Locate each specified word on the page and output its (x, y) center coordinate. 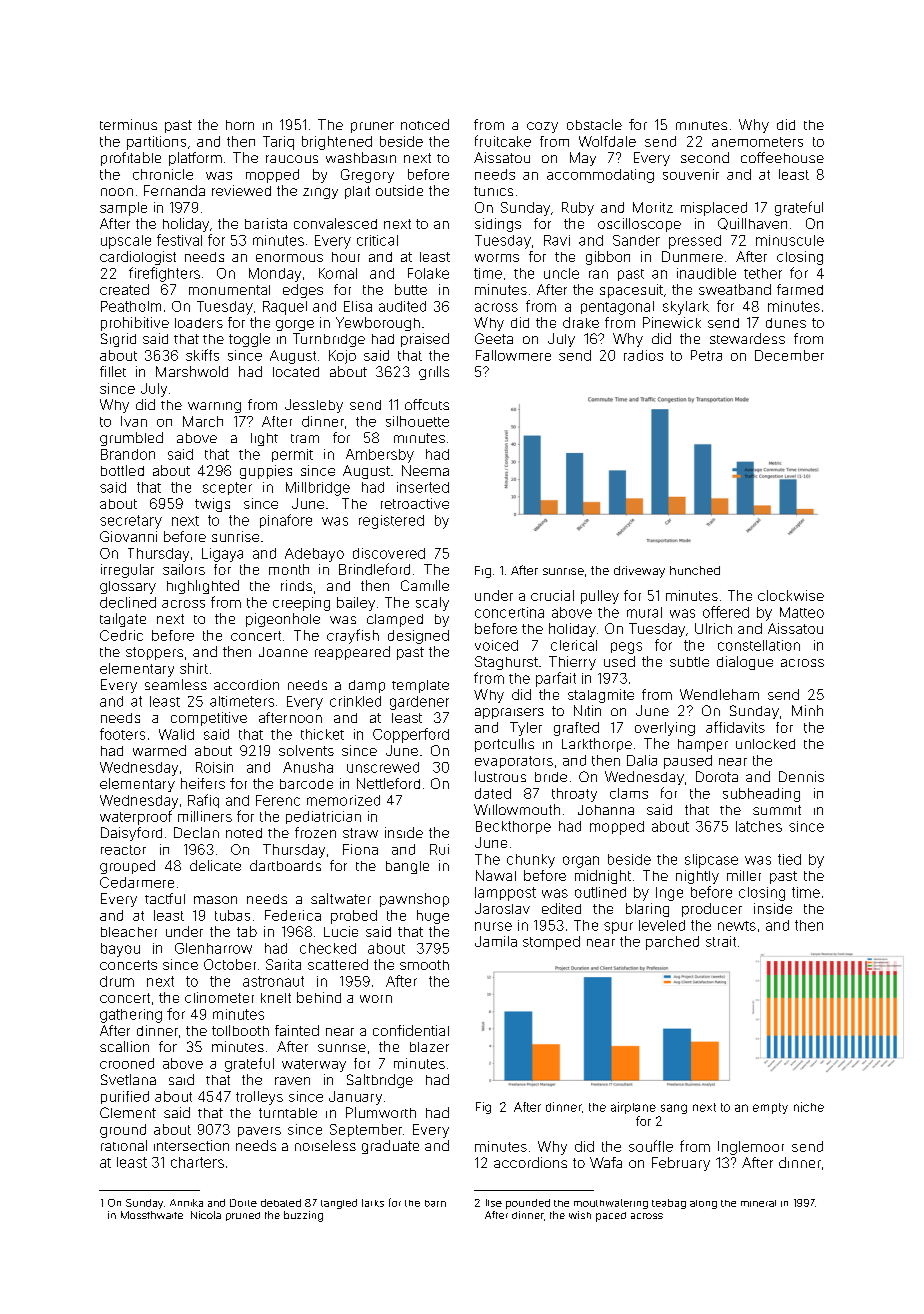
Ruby (578, 209)
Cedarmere (137, 882)
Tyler (526, 729)
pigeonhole (283, 620)
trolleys (259, 1098)
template (420, 686)
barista (266, 223)
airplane (633, 1108)
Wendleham (719, 694)
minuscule (790, 240)
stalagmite (601, 696)
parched (672, 943)
